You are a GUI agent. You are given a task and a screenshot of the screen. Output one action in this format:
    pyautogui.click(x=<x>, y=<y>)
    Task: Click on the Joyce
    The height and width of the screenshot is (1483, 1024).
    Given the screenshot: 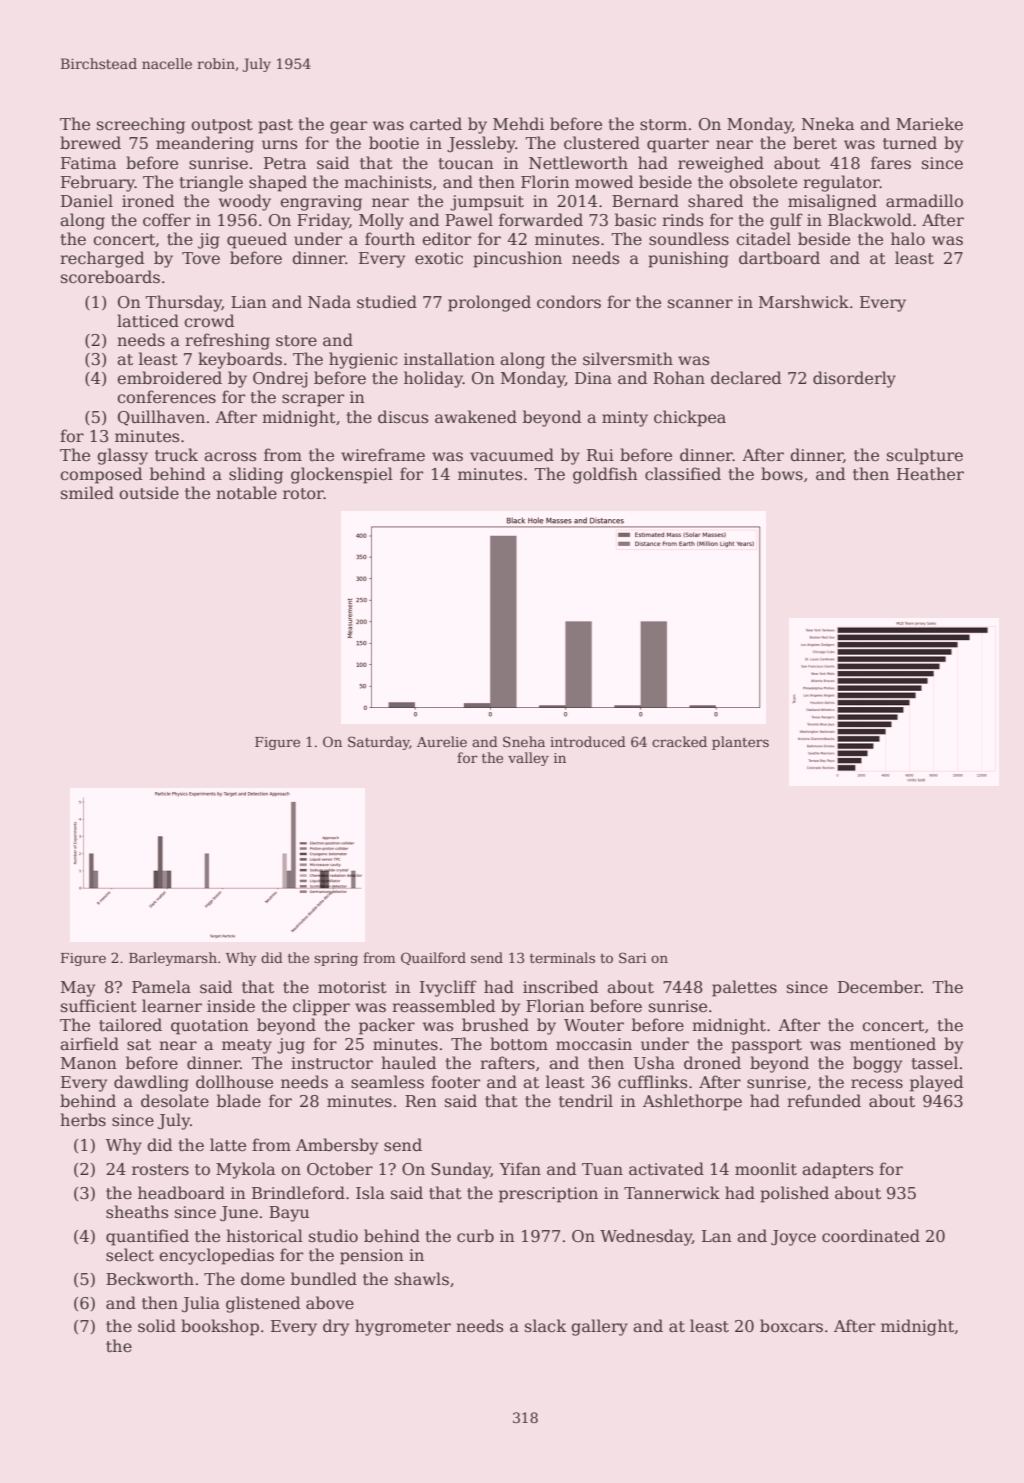 What is the action you would take?
    pyautogui.click(x=793, y=1238)
